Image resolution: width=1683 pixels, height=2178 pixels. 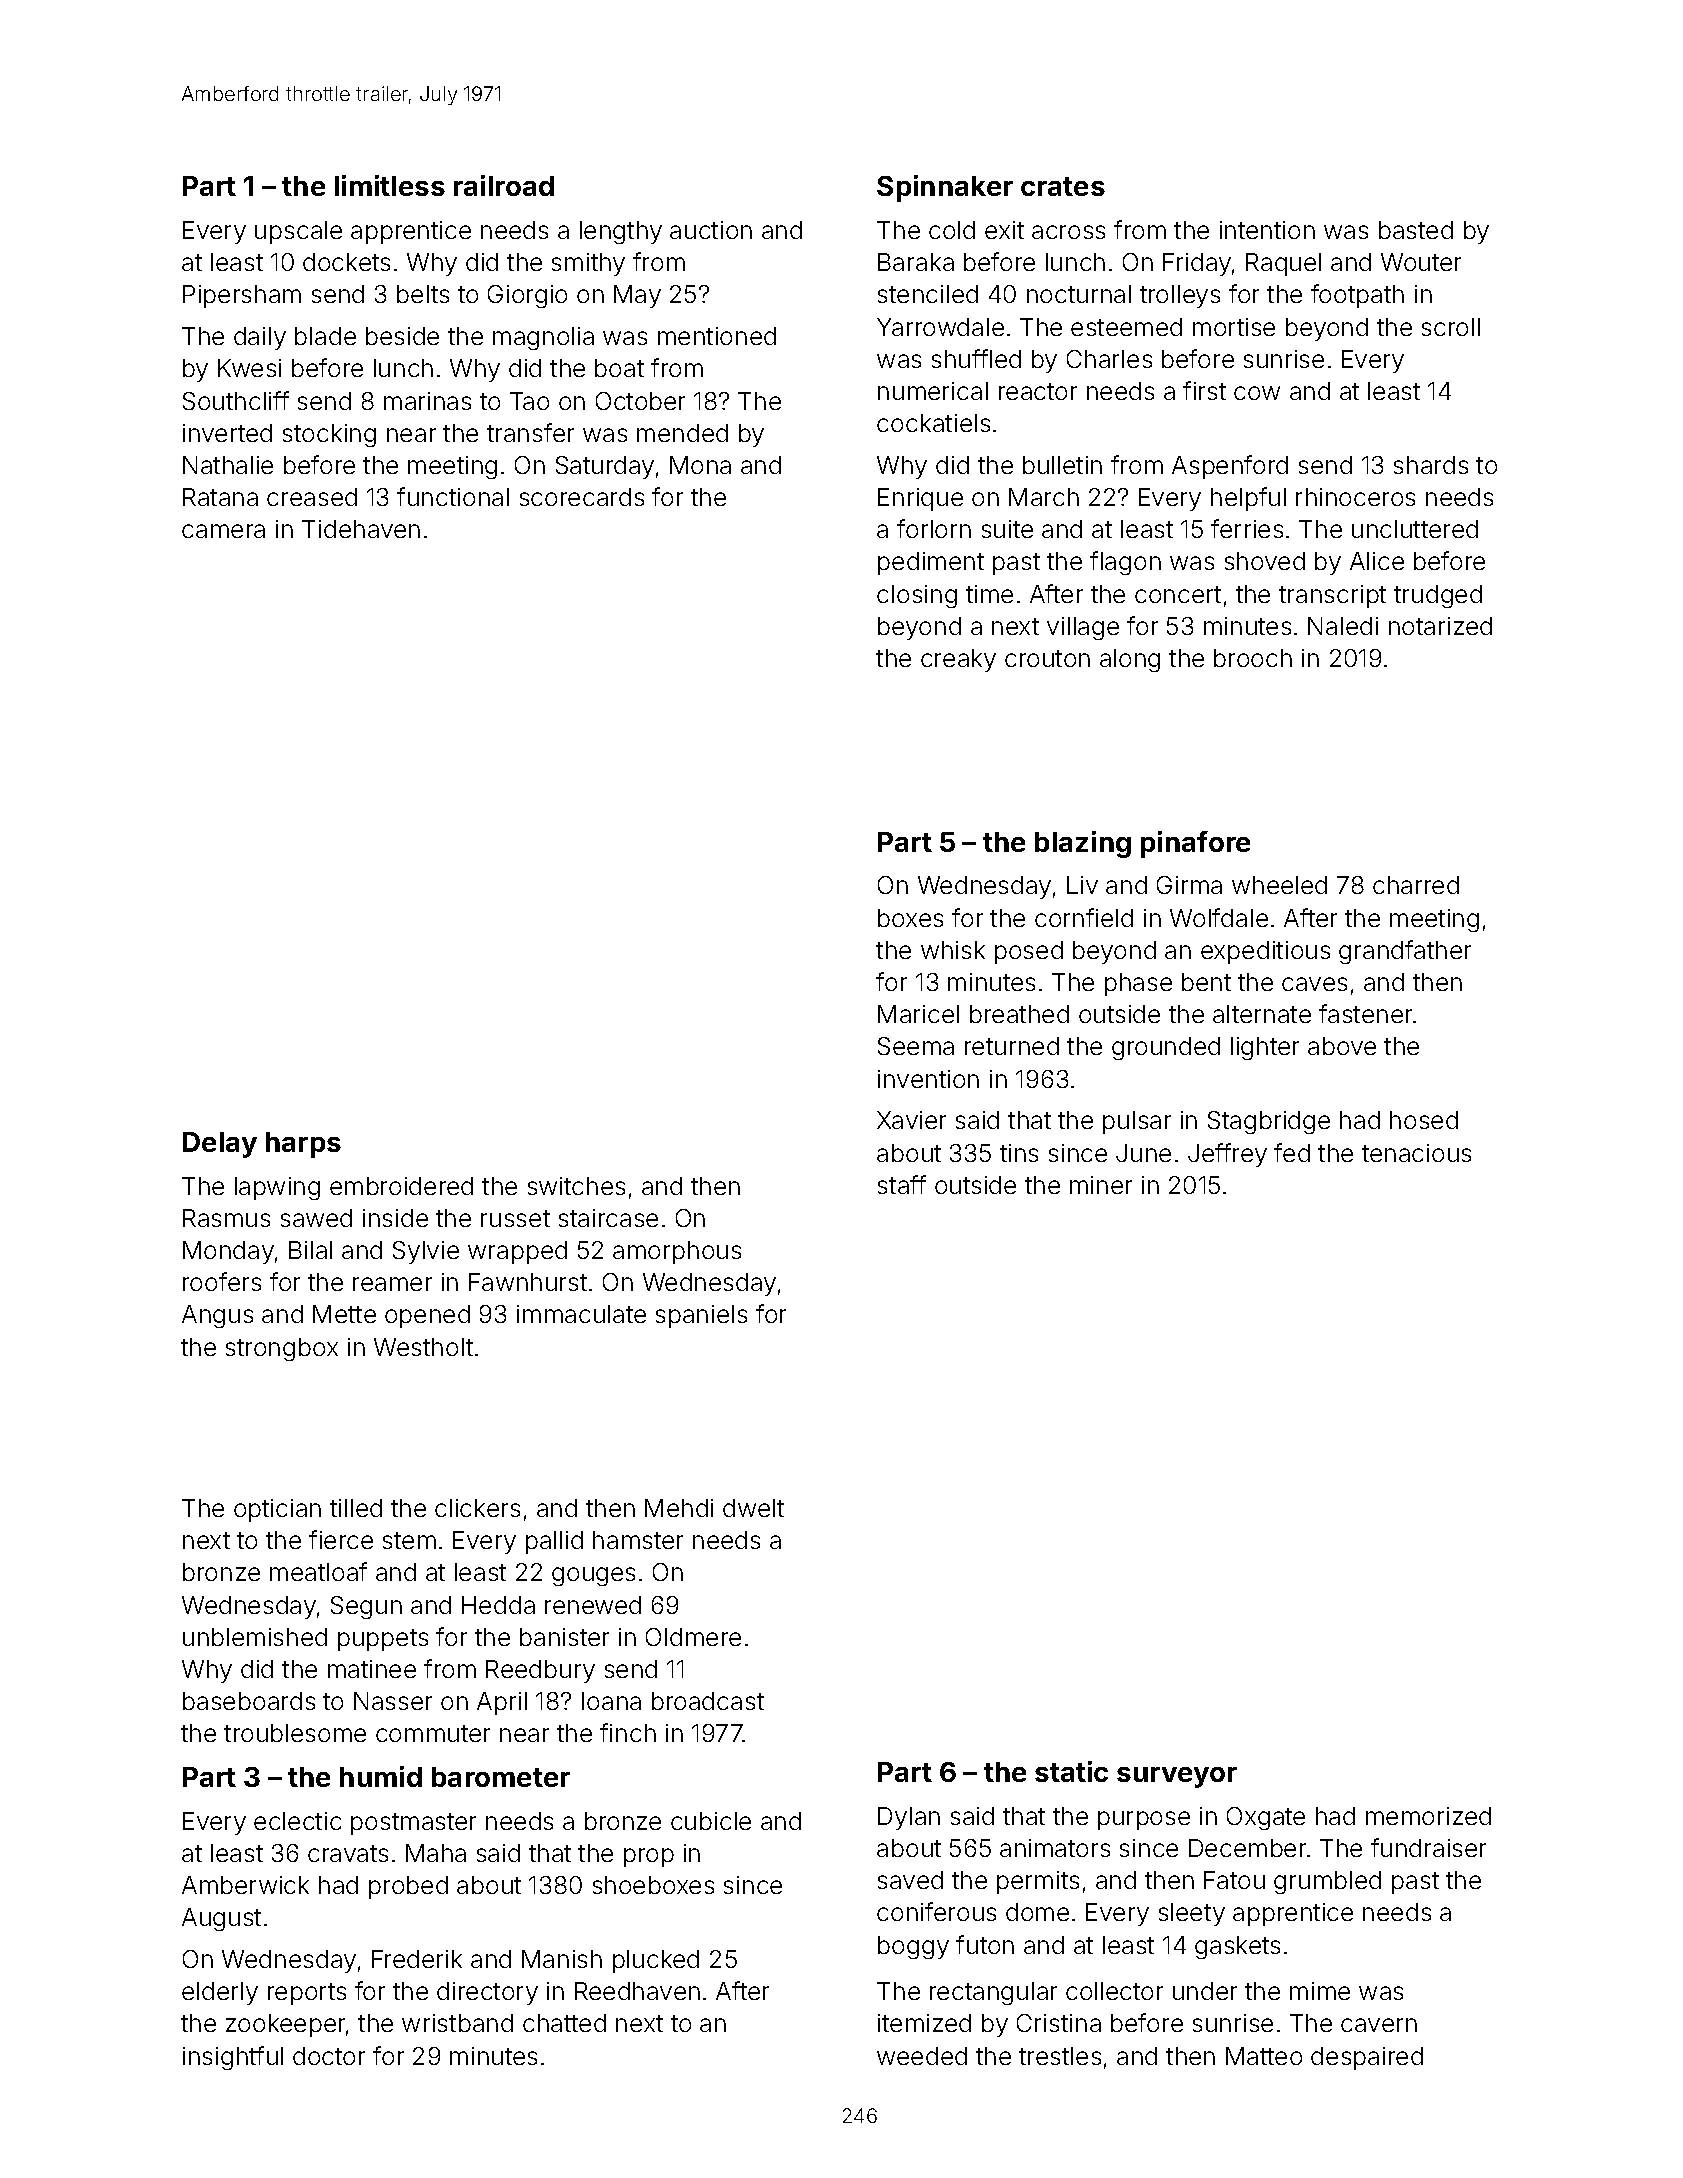 What do you see at coordinates (226, 1218) in the image?
I see `Rasmus` at bounding box center [226, 1218].
